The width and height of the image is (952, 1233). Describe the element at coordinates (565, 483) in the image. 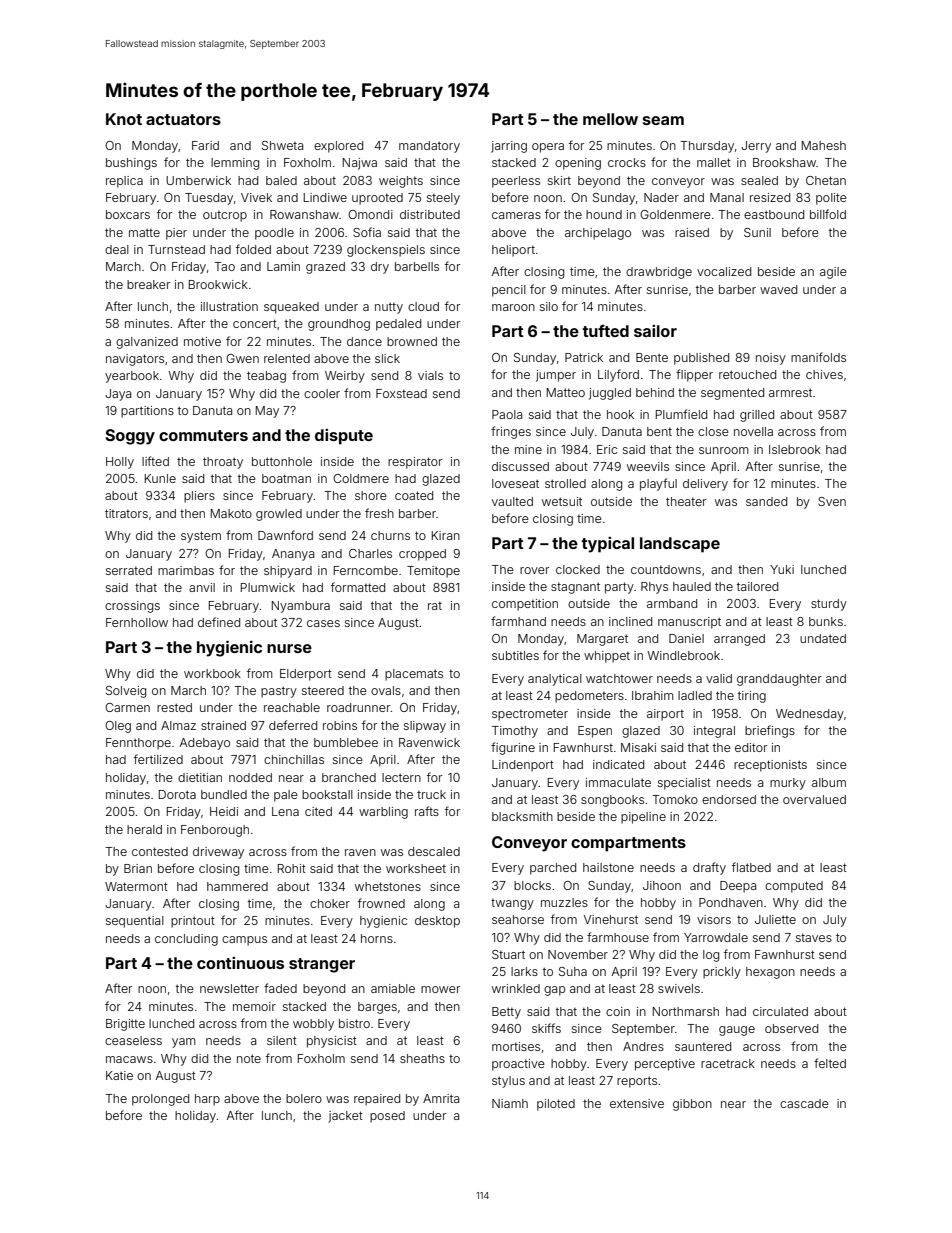

I see `strolled` at that location.
